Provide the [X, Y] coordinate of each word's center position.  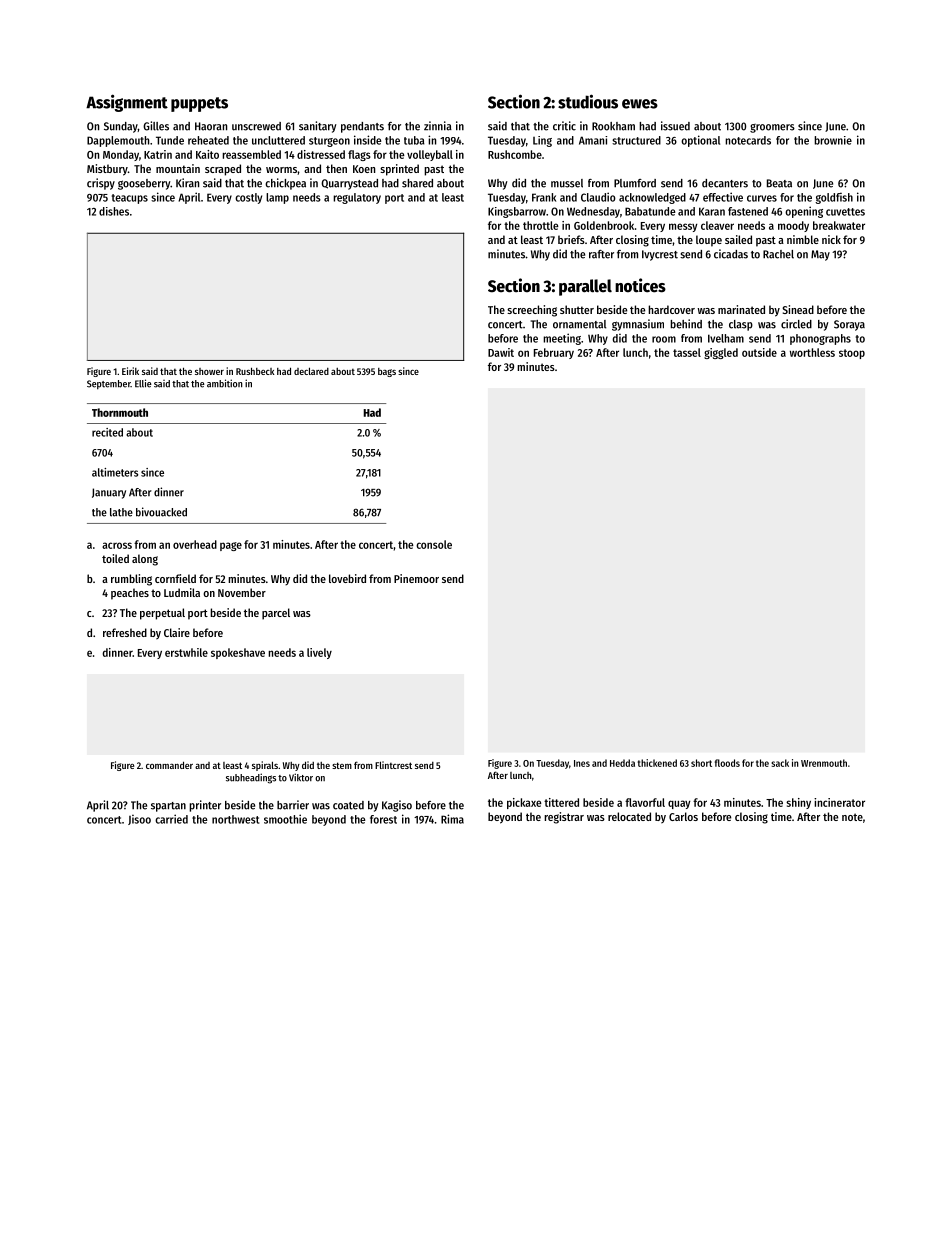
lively [319, 653]
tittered [561, 802]
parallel [585, 287]
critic [564, 126]
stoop [852, 354]
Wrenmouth [824, 763]
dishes [114, 211]
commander [169, 765]
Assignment [127, 103]
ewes [640, 104]
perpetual [162, 614]
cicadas [731, 254]
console [434, 544]
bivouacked [161, 512]
